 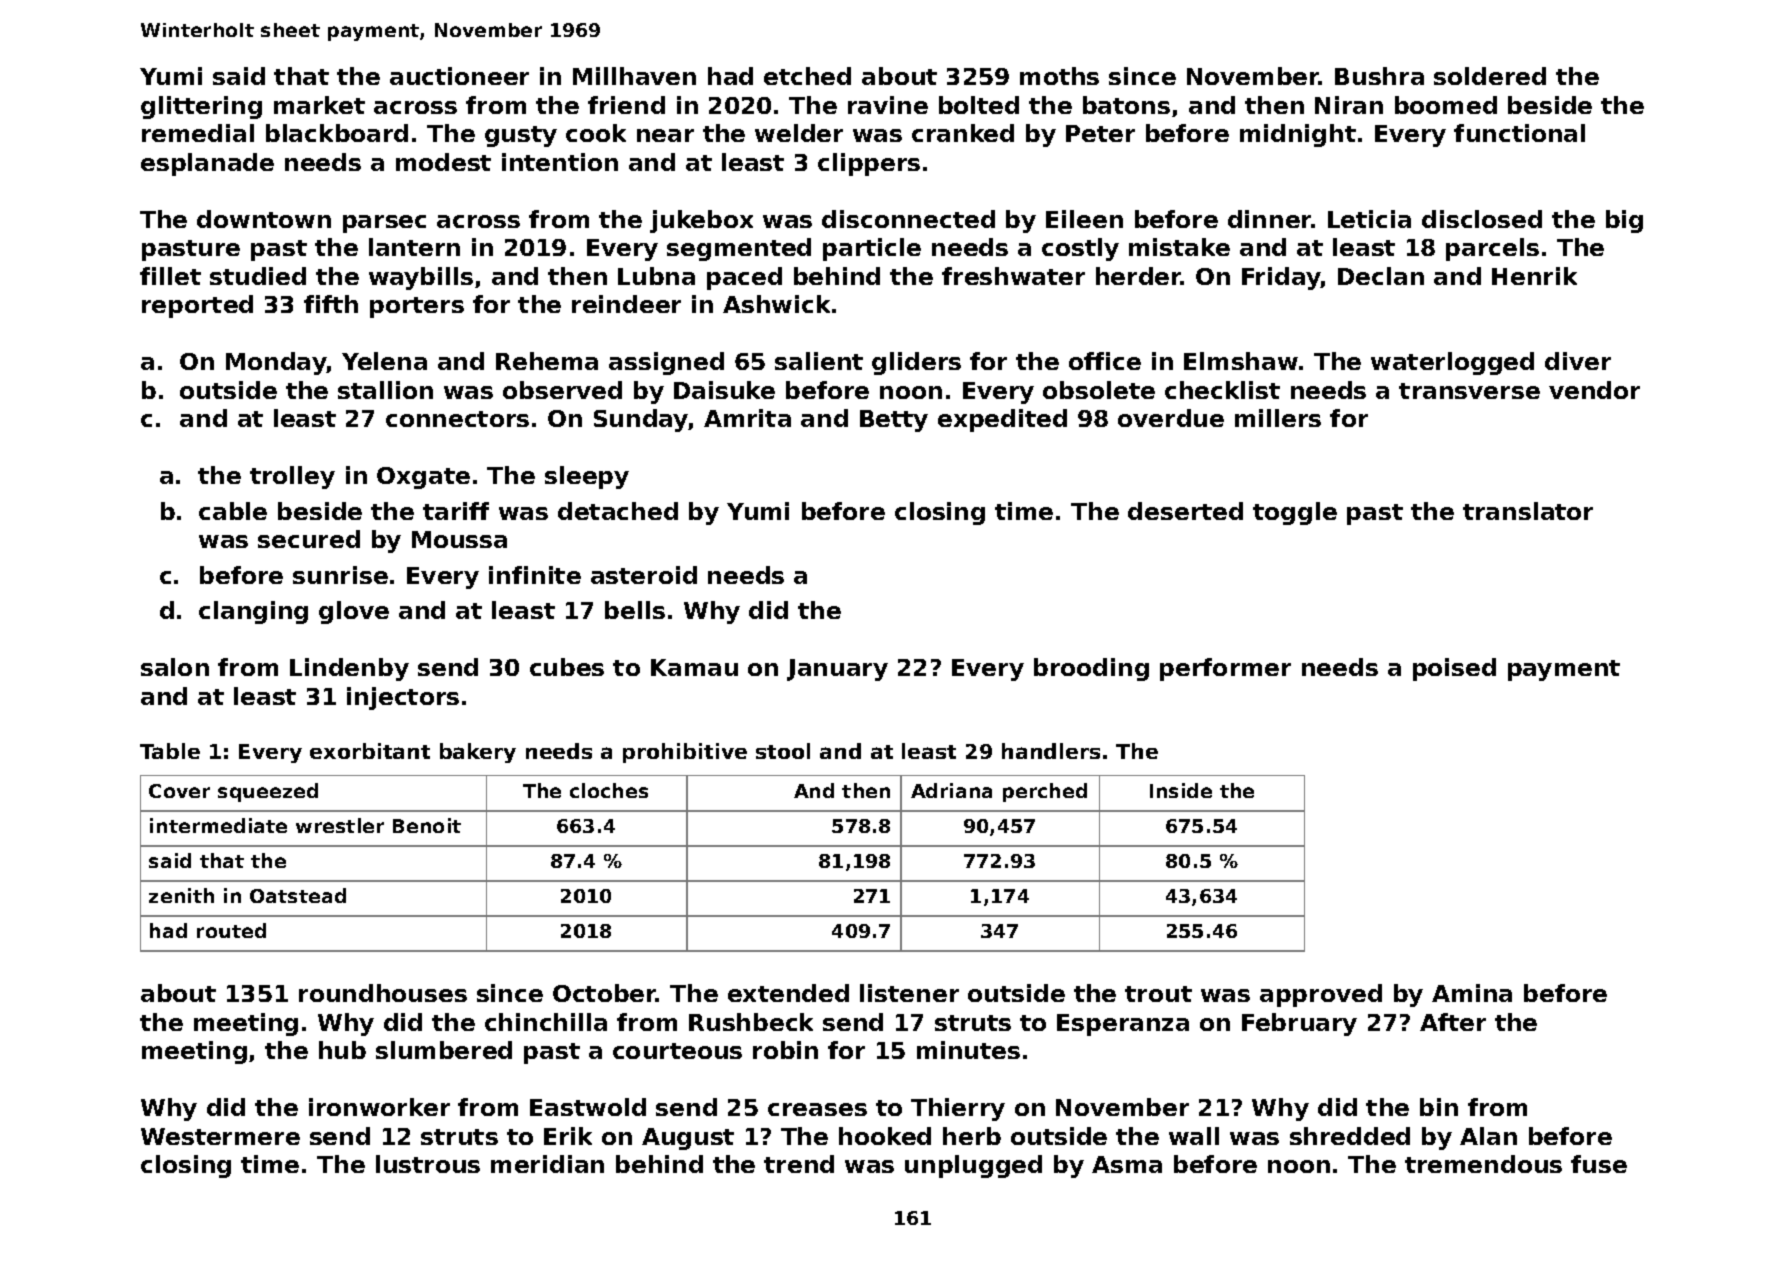 What do you see at coordinates (547, 1164) in the image?
I see `meridian` at bounding box center [547, 1164].
